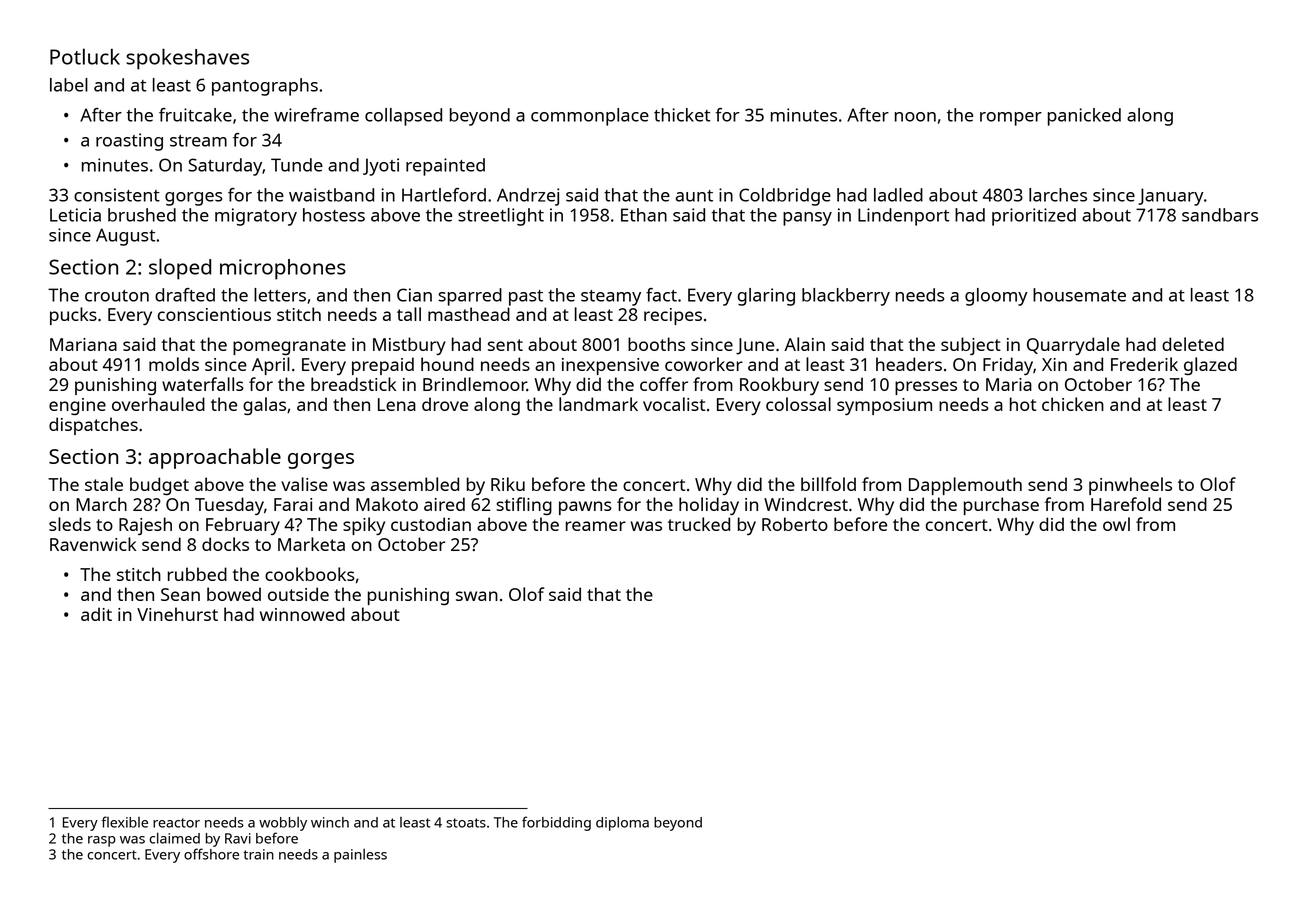 The image size is (1308, 924). I want to click on diploma, so click(622, 824).
